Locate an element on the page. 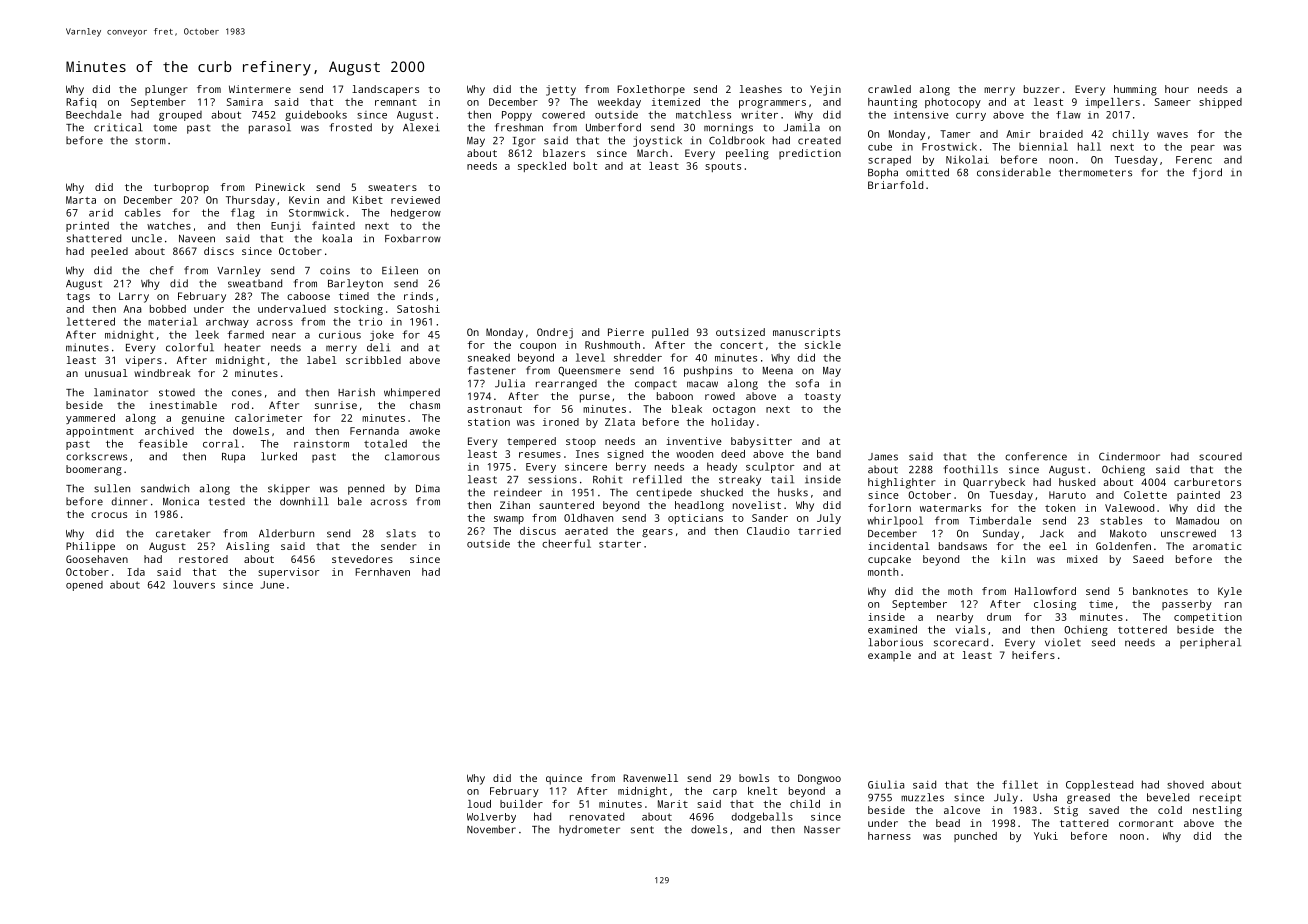 The width and height of the page is (1308, 924). landscapers is located at coordinates (385, 90).
